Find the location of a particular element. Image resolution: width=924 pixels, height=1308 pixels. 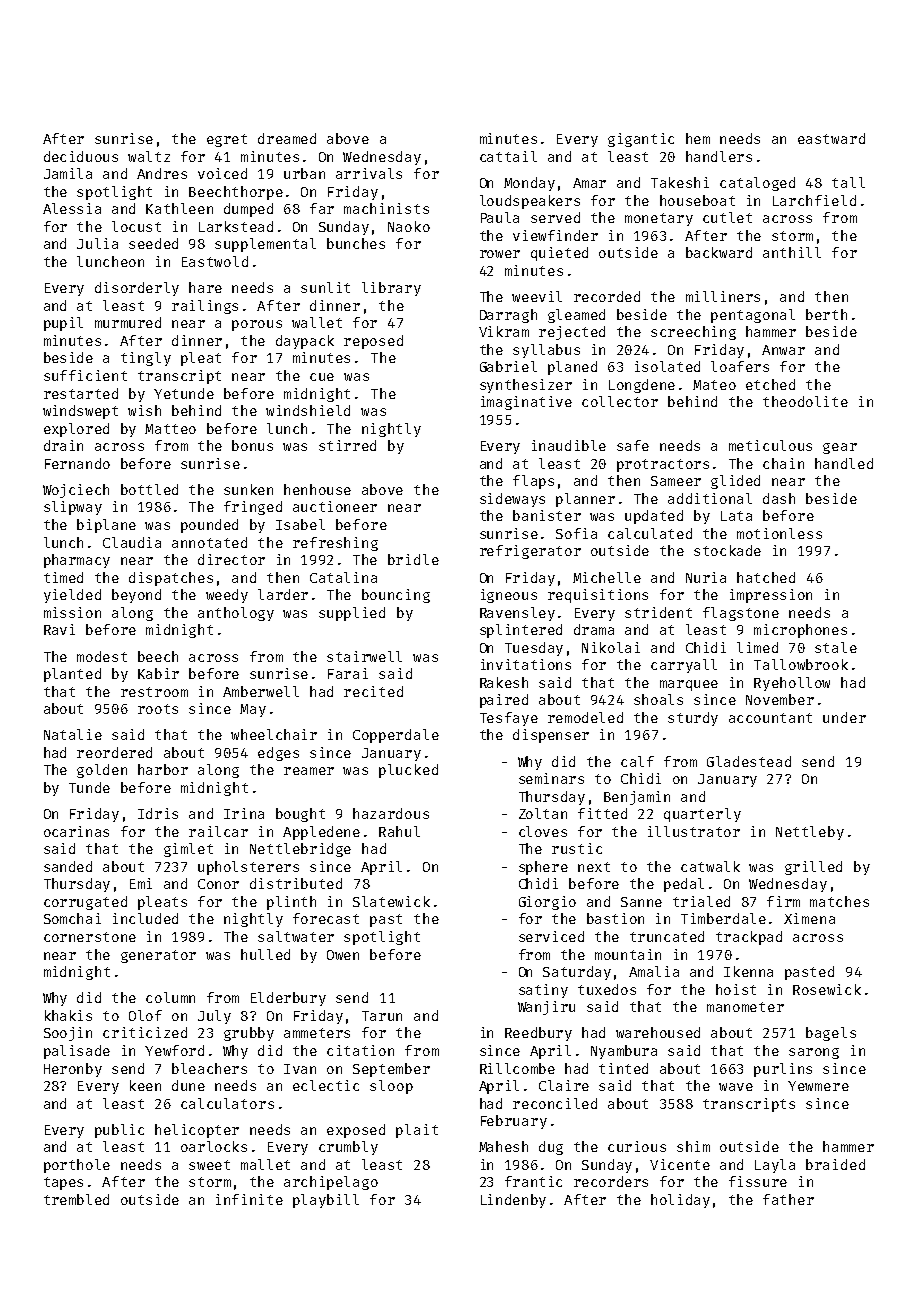

bagels is located at coordinates (831, 1034).
